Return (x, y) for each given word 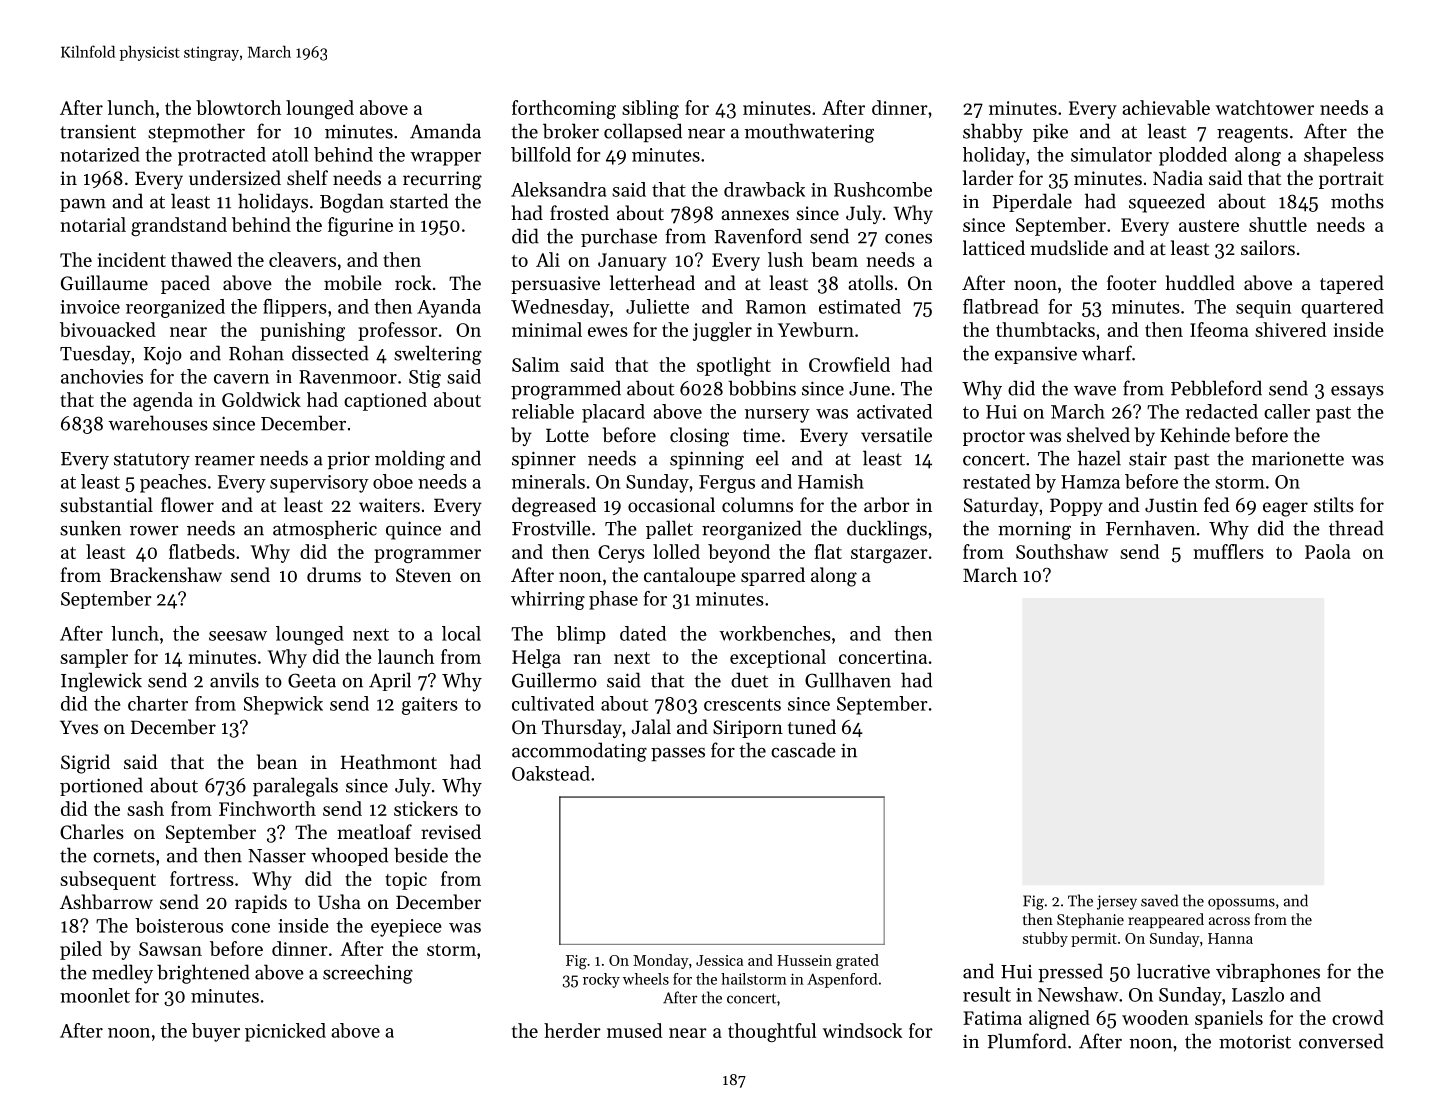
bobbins (762, 388)
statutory (152, 461)
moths (1357, 201)
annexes (755, 215)
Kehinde (1195, 434)
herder (572, 1030)
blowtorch (238, 107)
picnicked (285, 1032)
